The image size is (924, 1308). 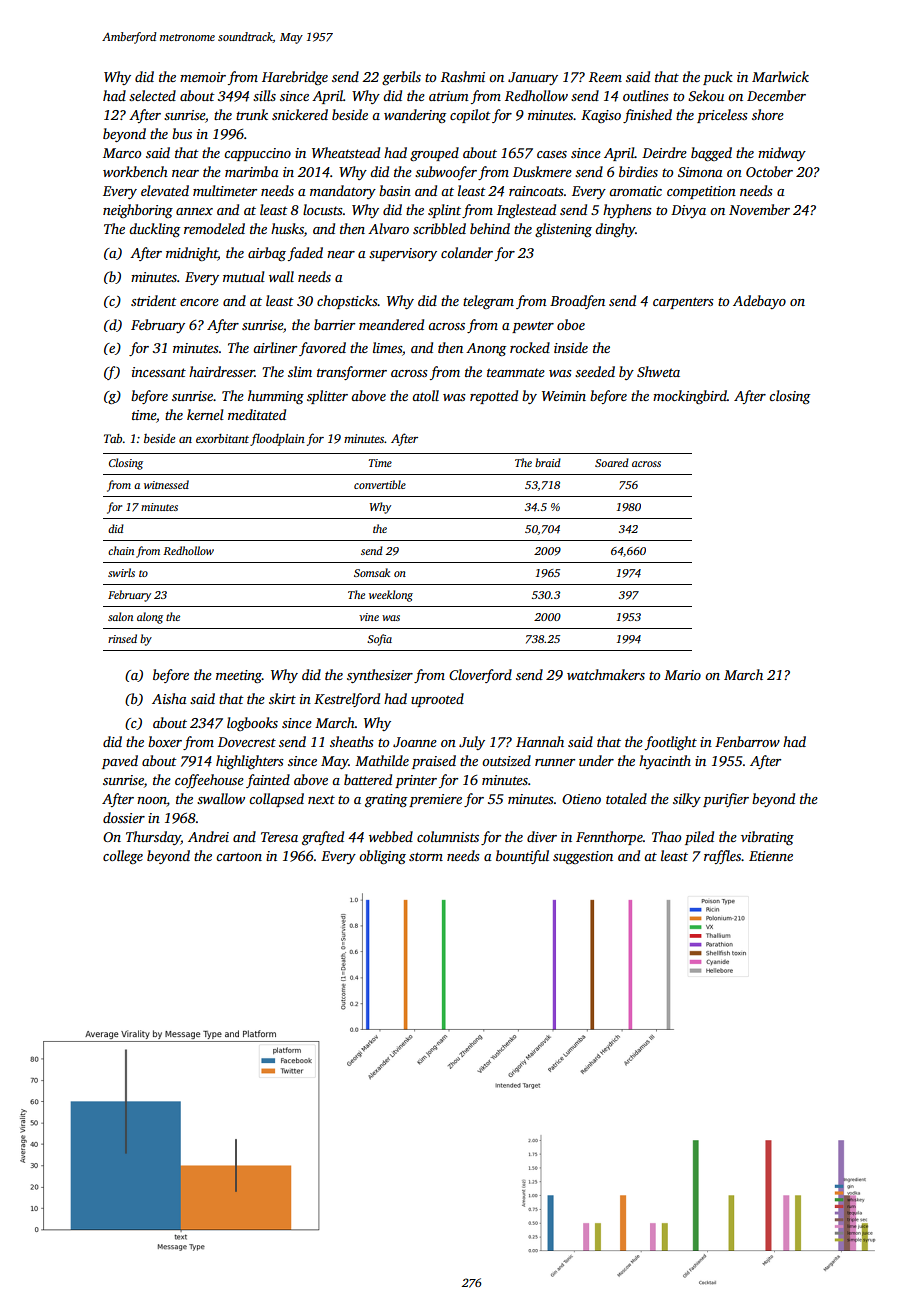 What do you see at coordinates (150, 618) in the screenshot?
I see `along` at bounding box center [150, 618].
